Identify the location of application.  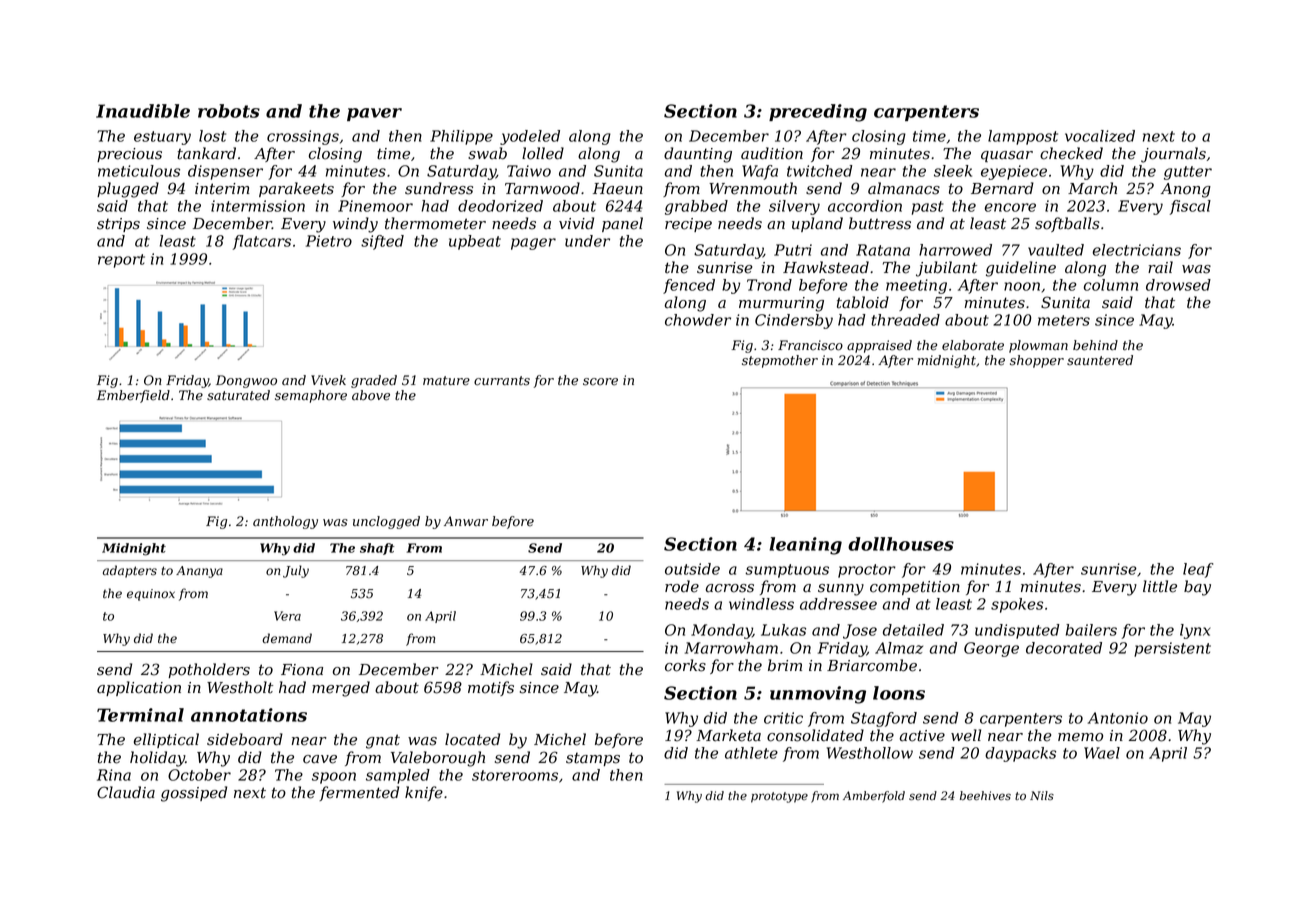
(139, 688).
